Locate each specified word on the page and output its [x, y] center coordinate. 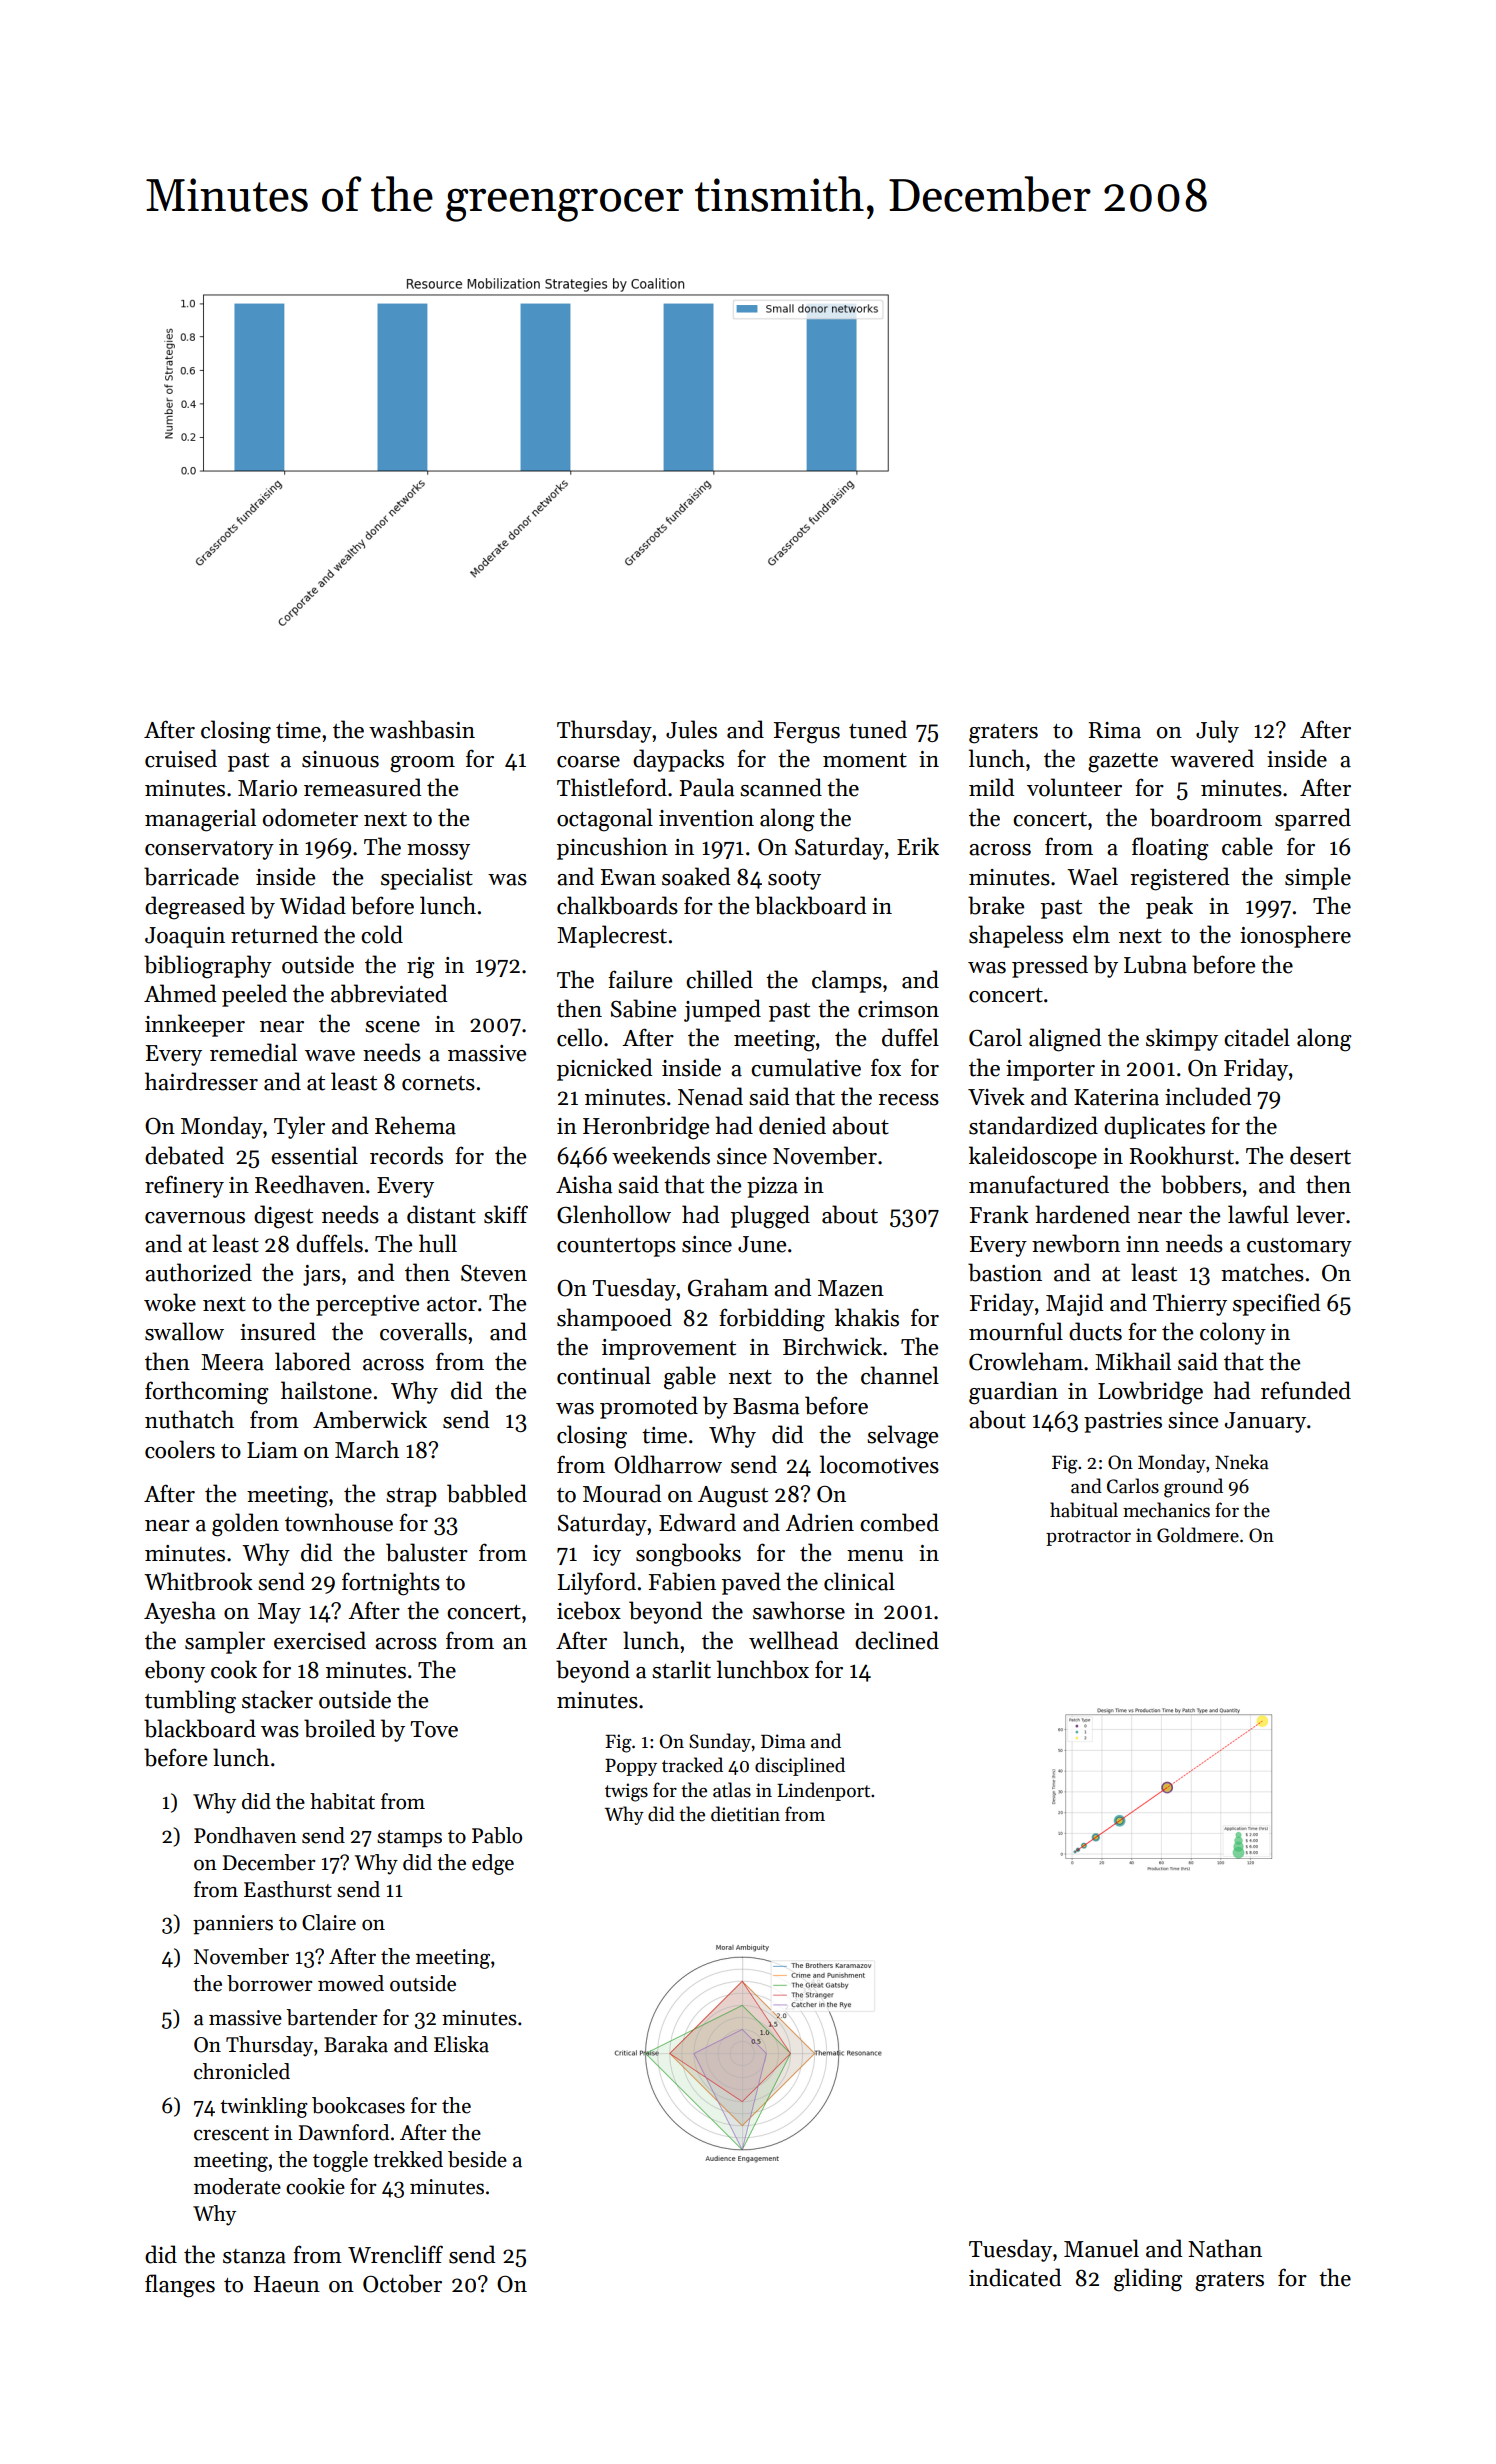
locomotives [879, 1464]
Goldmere [1198, 1535]
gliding [1148, 2280]
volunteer [1074, 787]
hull [438, 1243]
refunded [1306, 1390]
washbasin [422, 729]
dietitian [745, 1814]
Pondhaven [245, 1835]
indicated [1015, 2277]
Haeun [287, 2284]
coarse [588, 762]
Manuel [1101, 2248]
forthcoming [207, 1393]
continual [604, 1375]
